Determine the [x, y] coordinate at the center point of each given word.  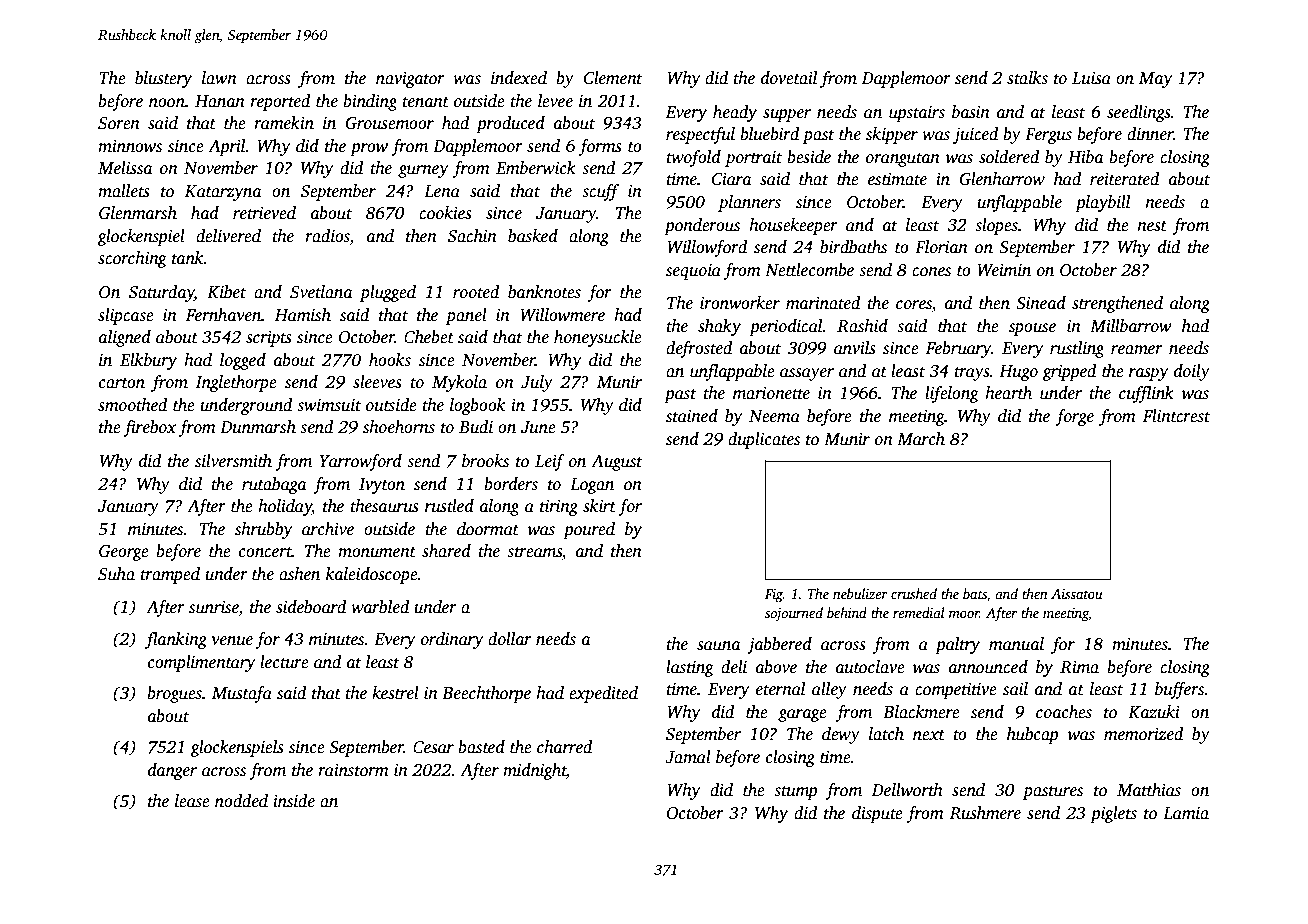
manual [1016, 644]
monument [377, 552]
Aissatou [1077, 594]
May [1155, 80]
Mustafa [242, 694]
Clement [613, 78]
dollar [510, 639]
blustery [163, 79]
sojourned [794, 614]
